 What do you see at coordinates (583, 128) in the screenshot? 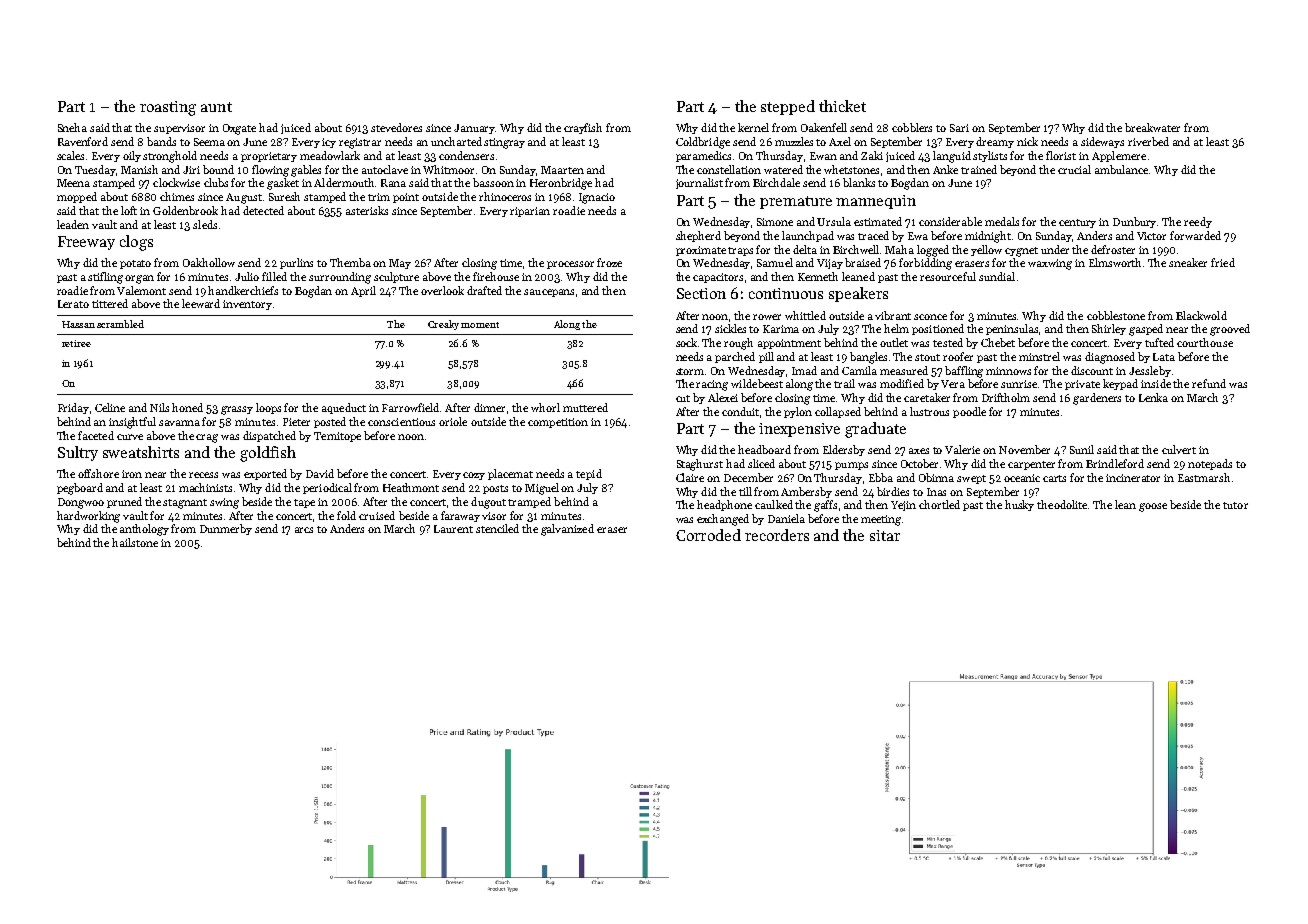
I see `crayfish` at bounding box center [583, 128].
